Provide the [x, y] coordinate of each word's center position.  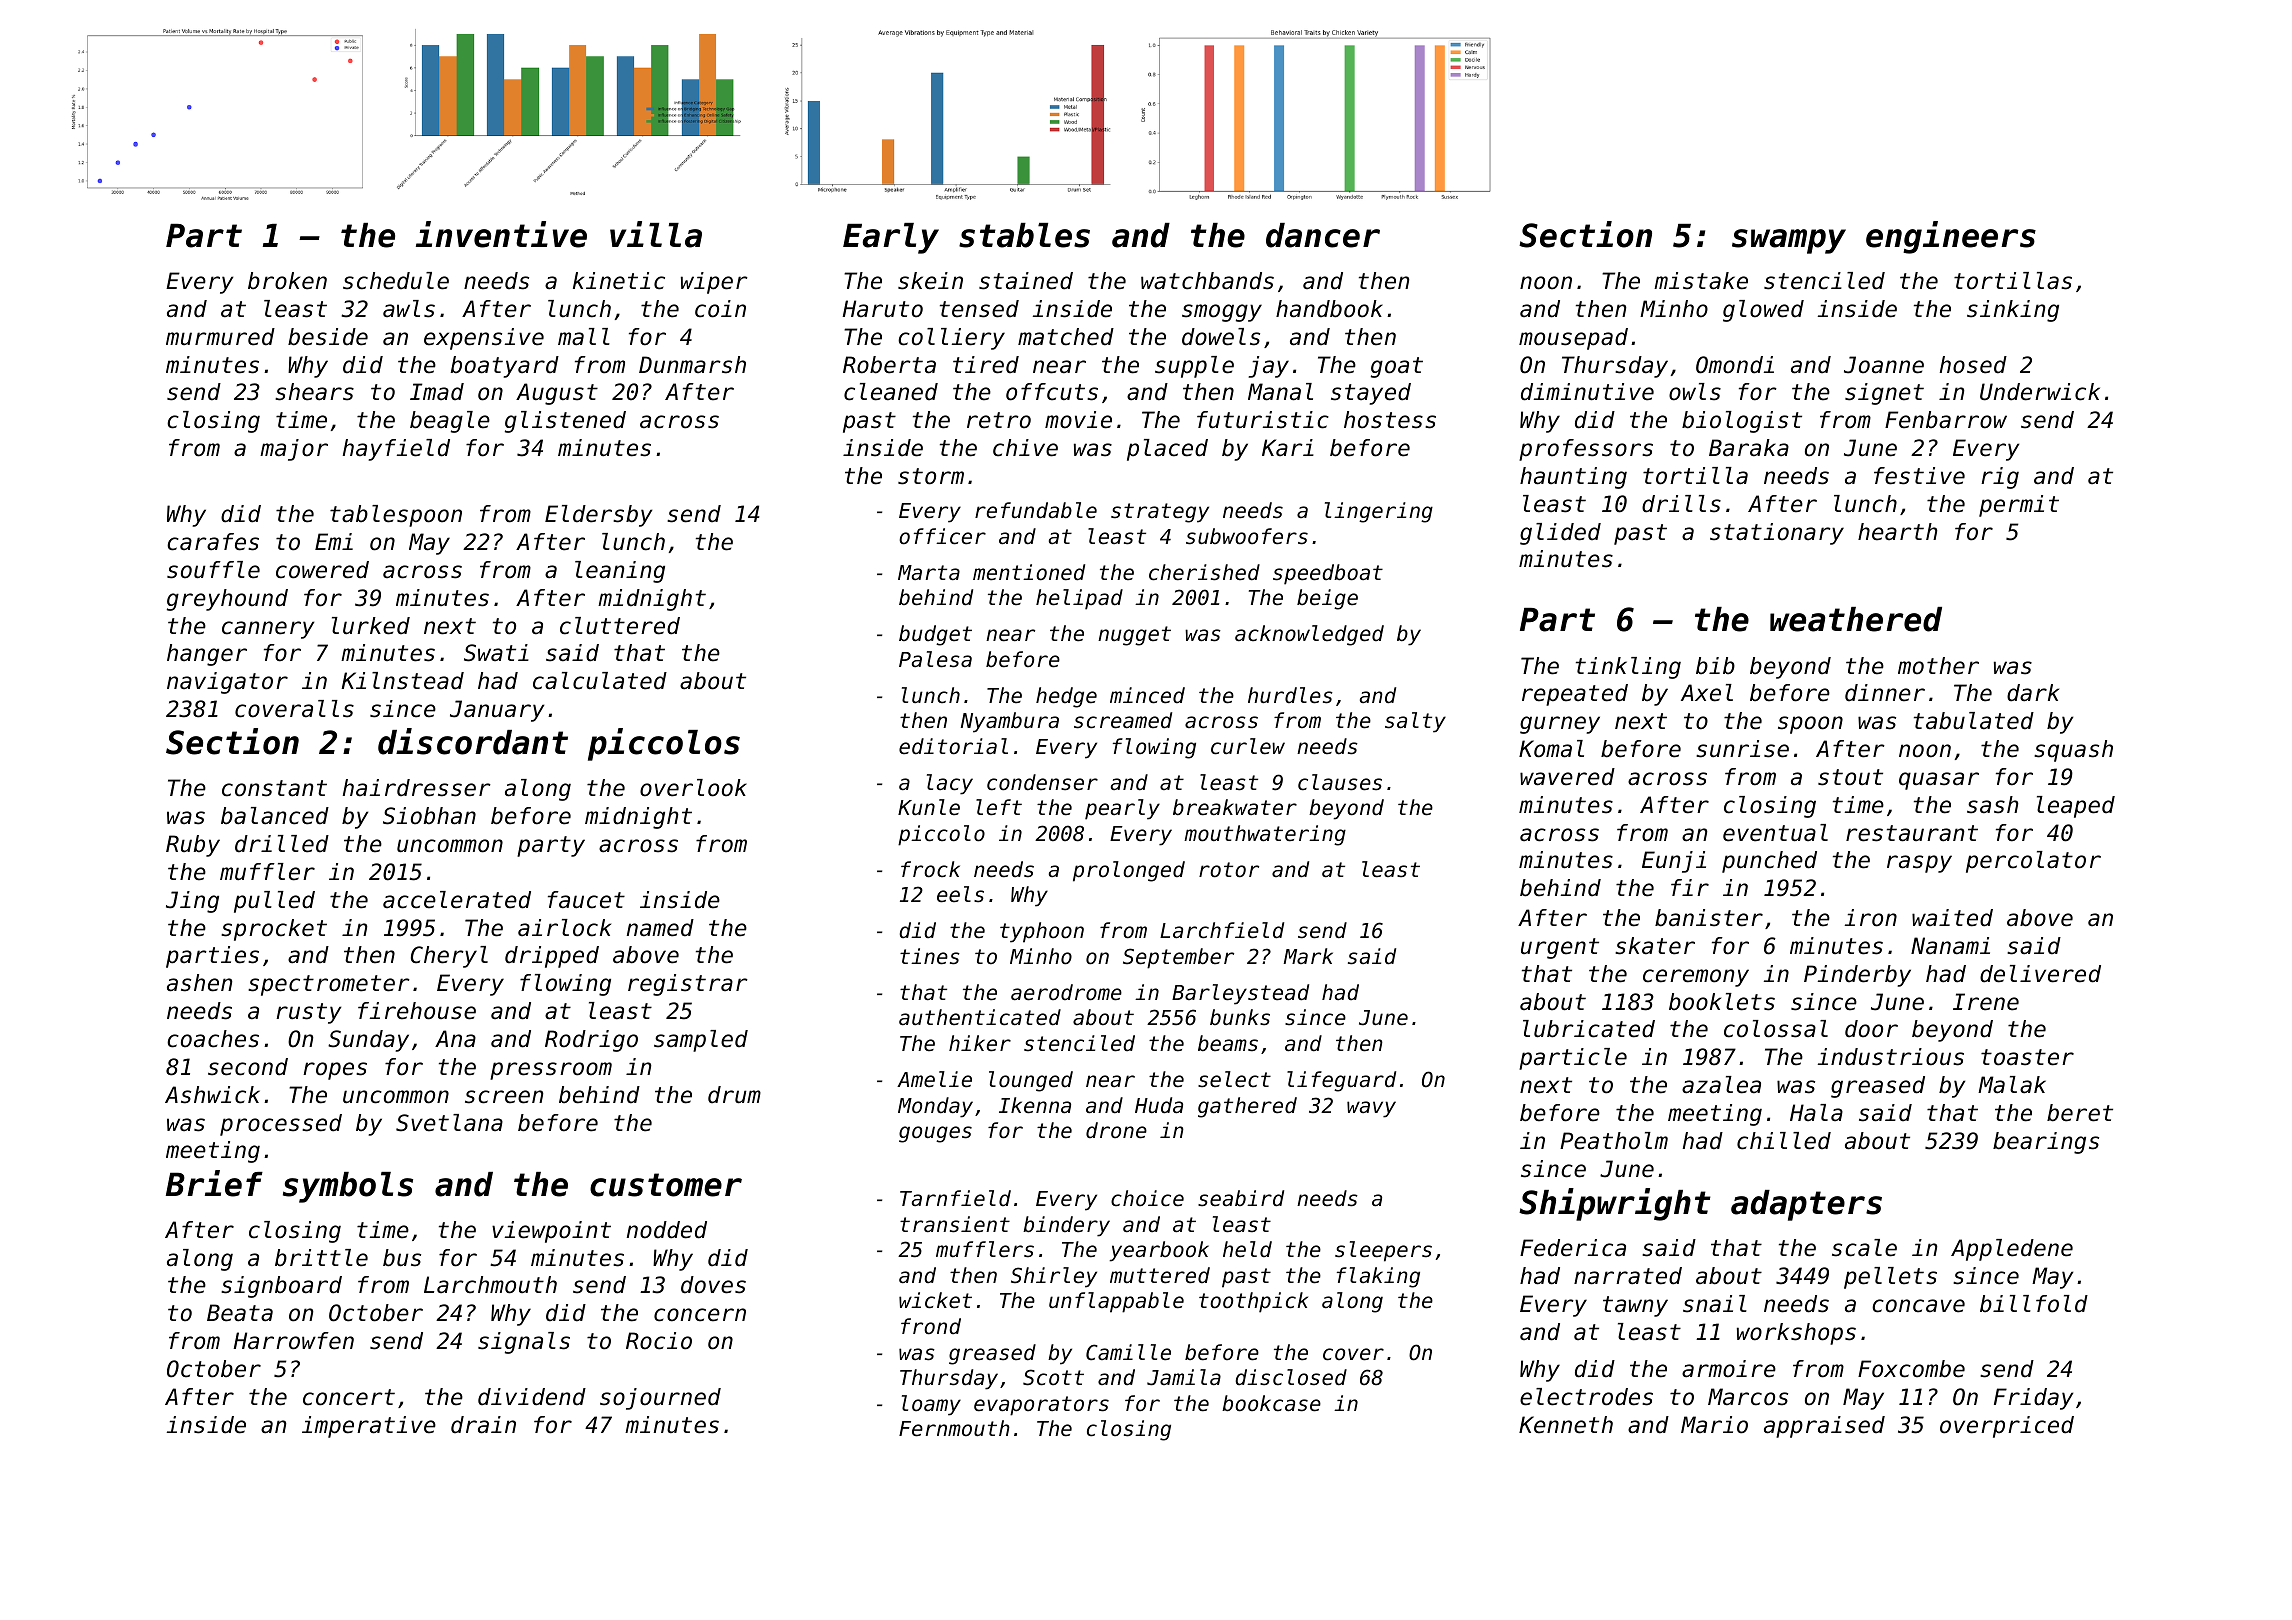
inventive [501, 234]
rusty [308, 1013]
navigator [227, 683]
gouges [935, 1134]
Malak [2012, 1085]
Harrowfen [294, 1341]
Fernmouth [954, 1428]
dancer [1323, 235]
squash [2073, 751]
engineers [1951, 237]
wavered [1567, 777]
